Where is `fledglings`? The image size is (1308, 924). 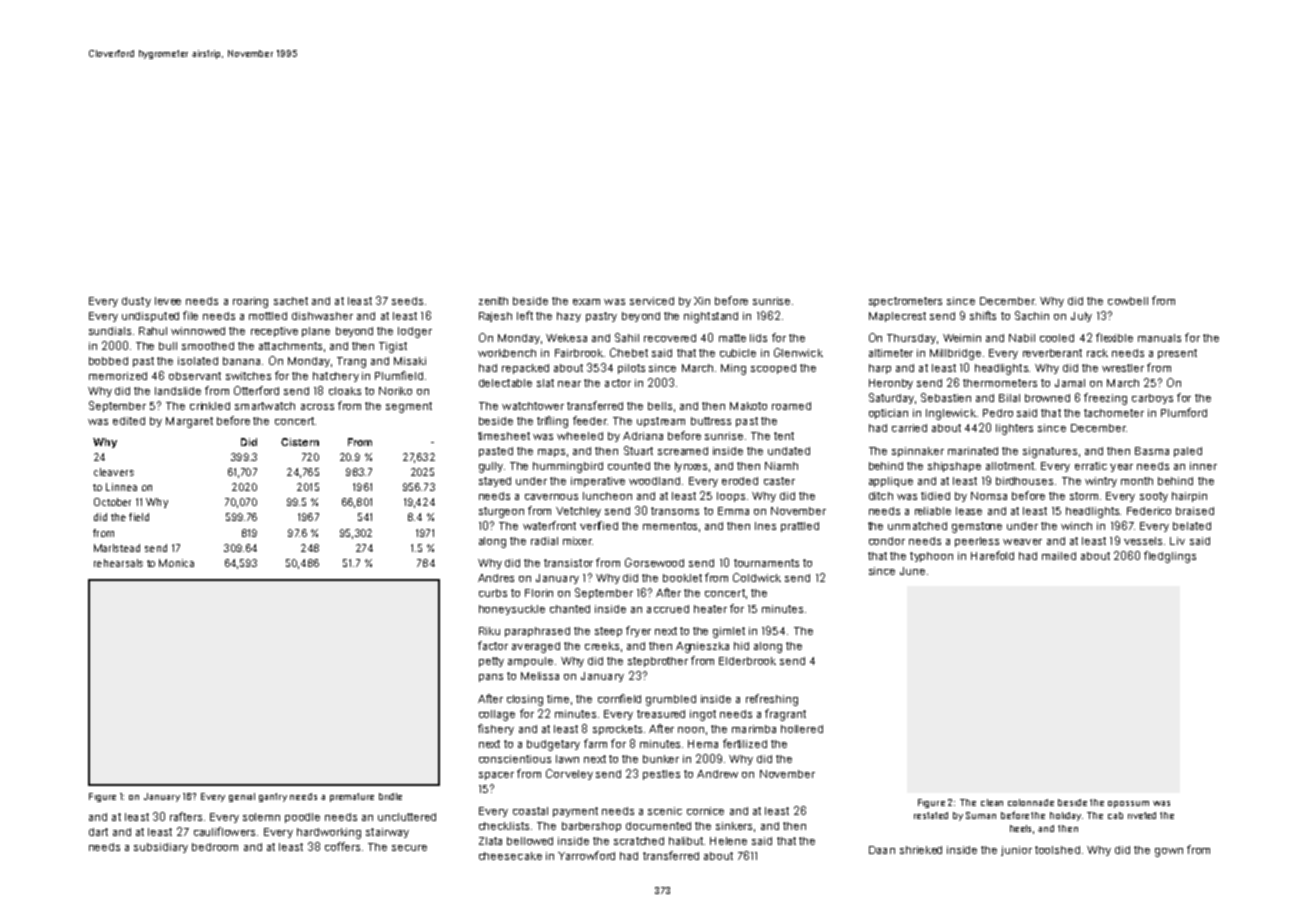 fledglings is located at coordinates (1170, 557).
